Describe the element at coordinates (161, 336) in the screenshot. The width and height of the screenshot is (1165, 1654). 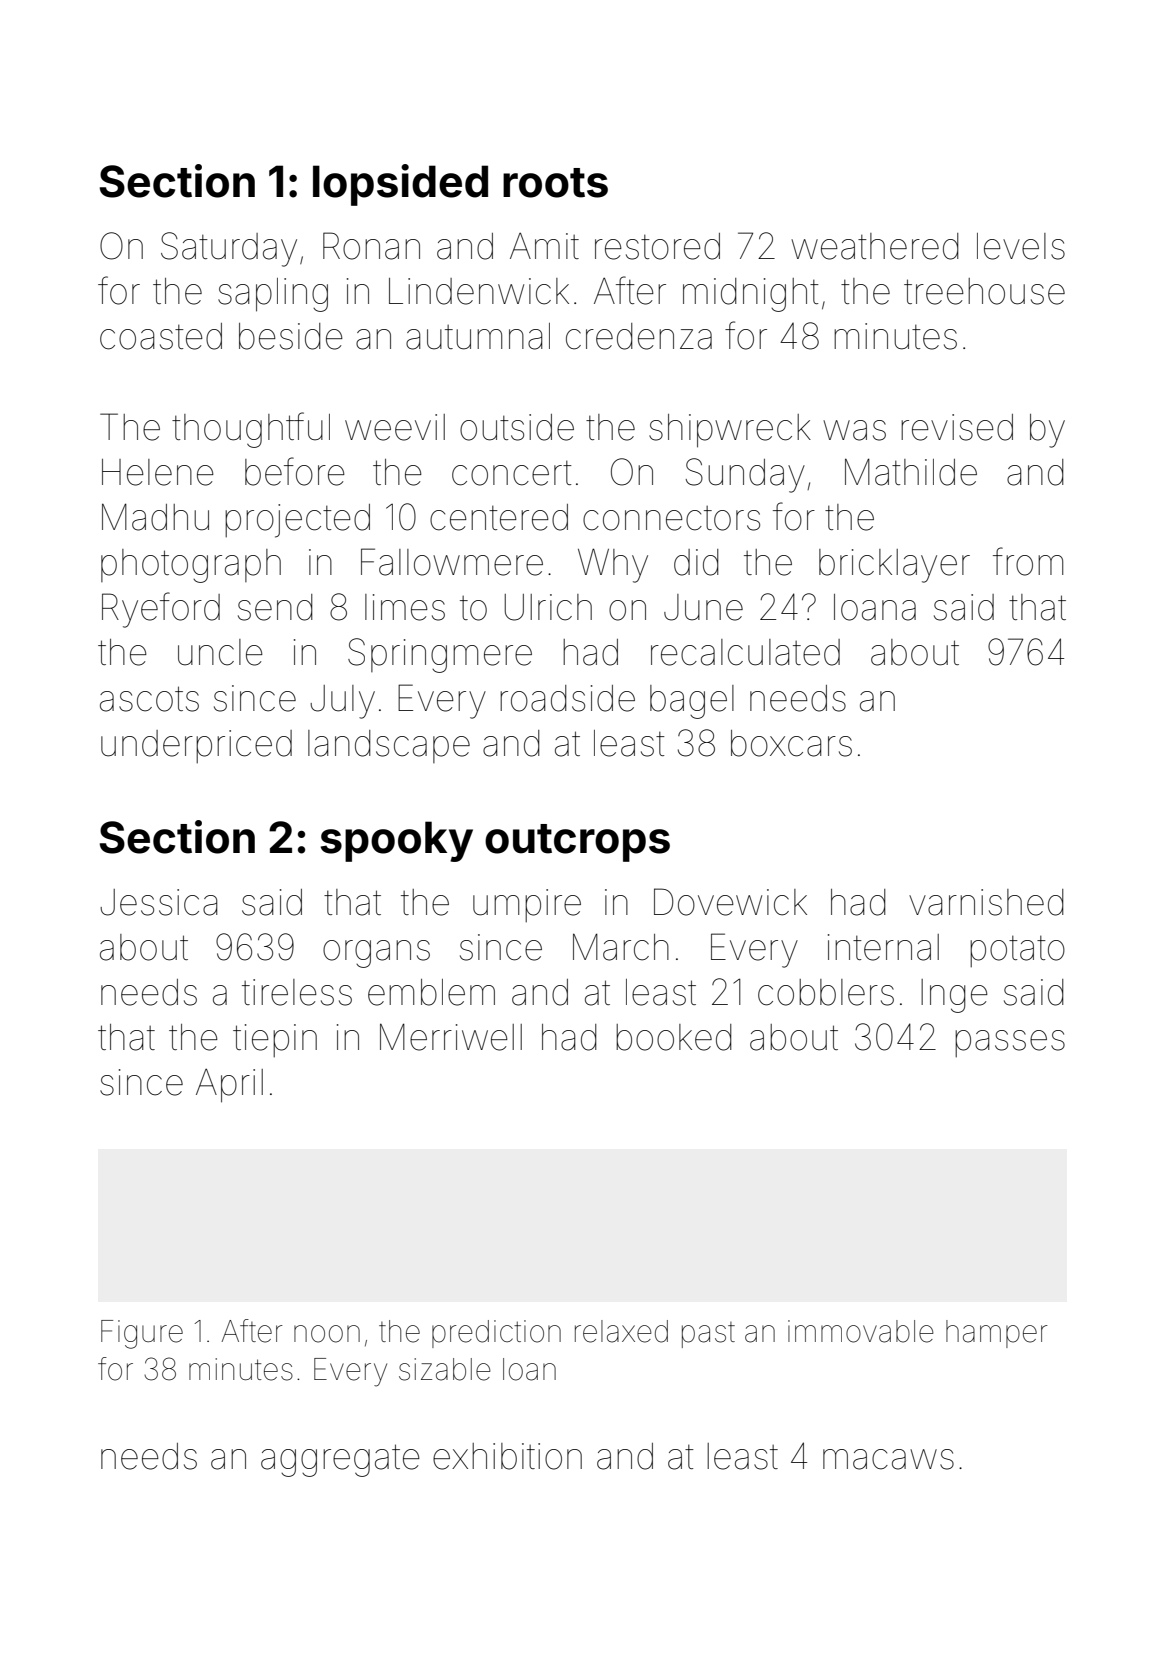
I see `coasted` at that location.
